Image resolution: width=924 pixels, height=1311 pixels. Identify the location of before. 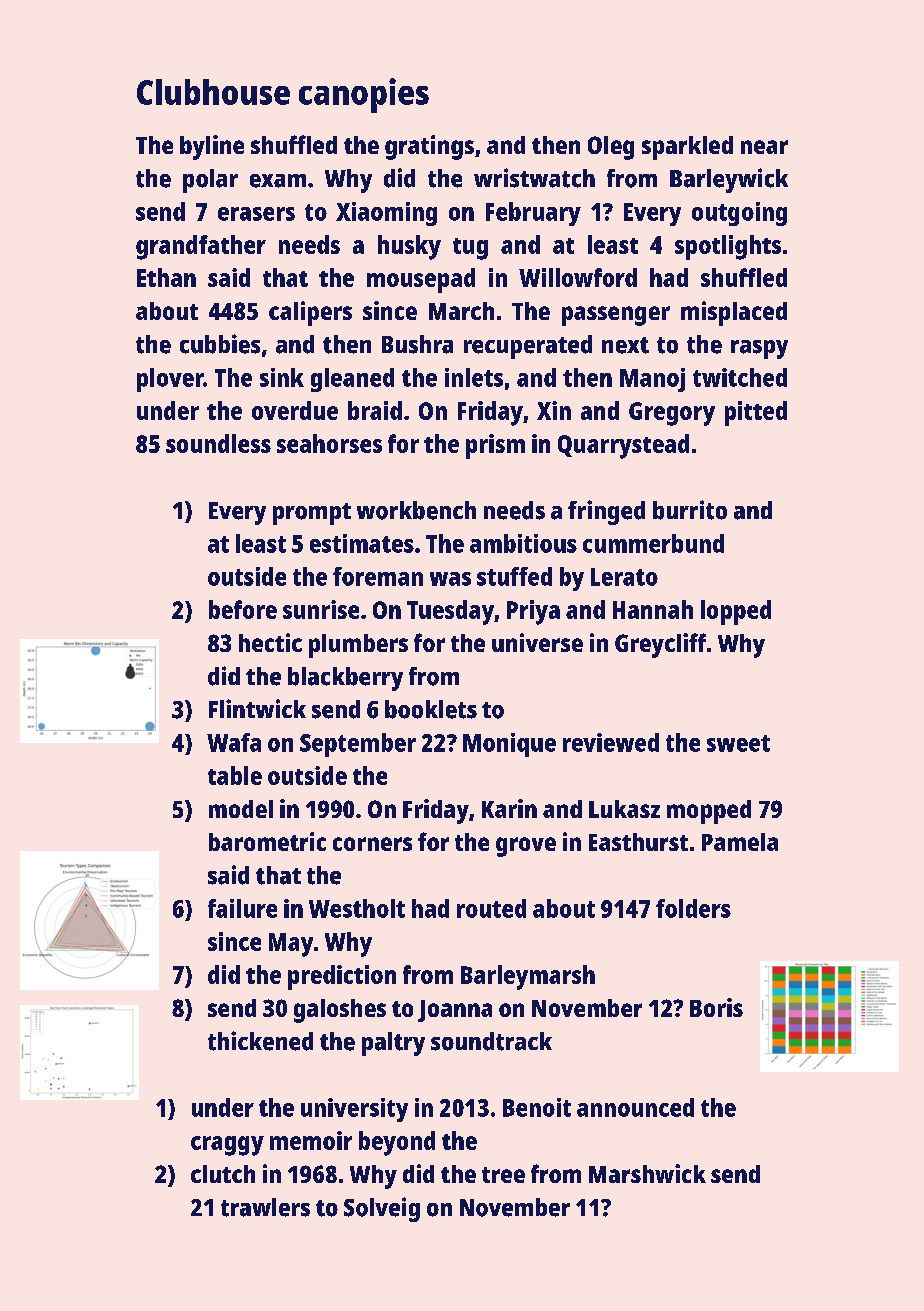
(243, 609).
